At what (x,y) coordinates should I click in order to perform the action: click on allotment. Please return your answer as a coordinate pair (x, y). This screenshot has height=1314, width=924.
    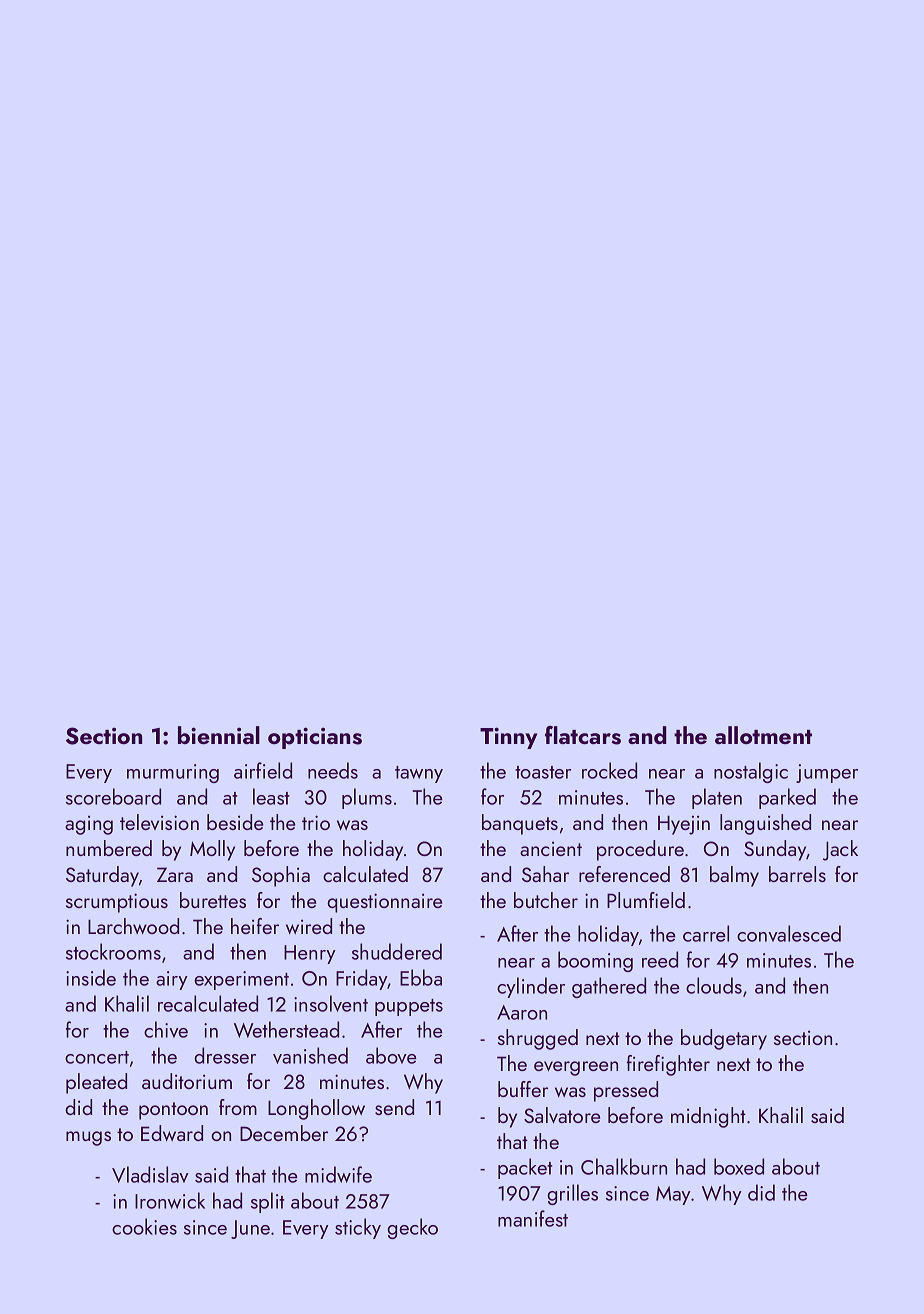
    Looking at the image, I should click on (763, 735).
